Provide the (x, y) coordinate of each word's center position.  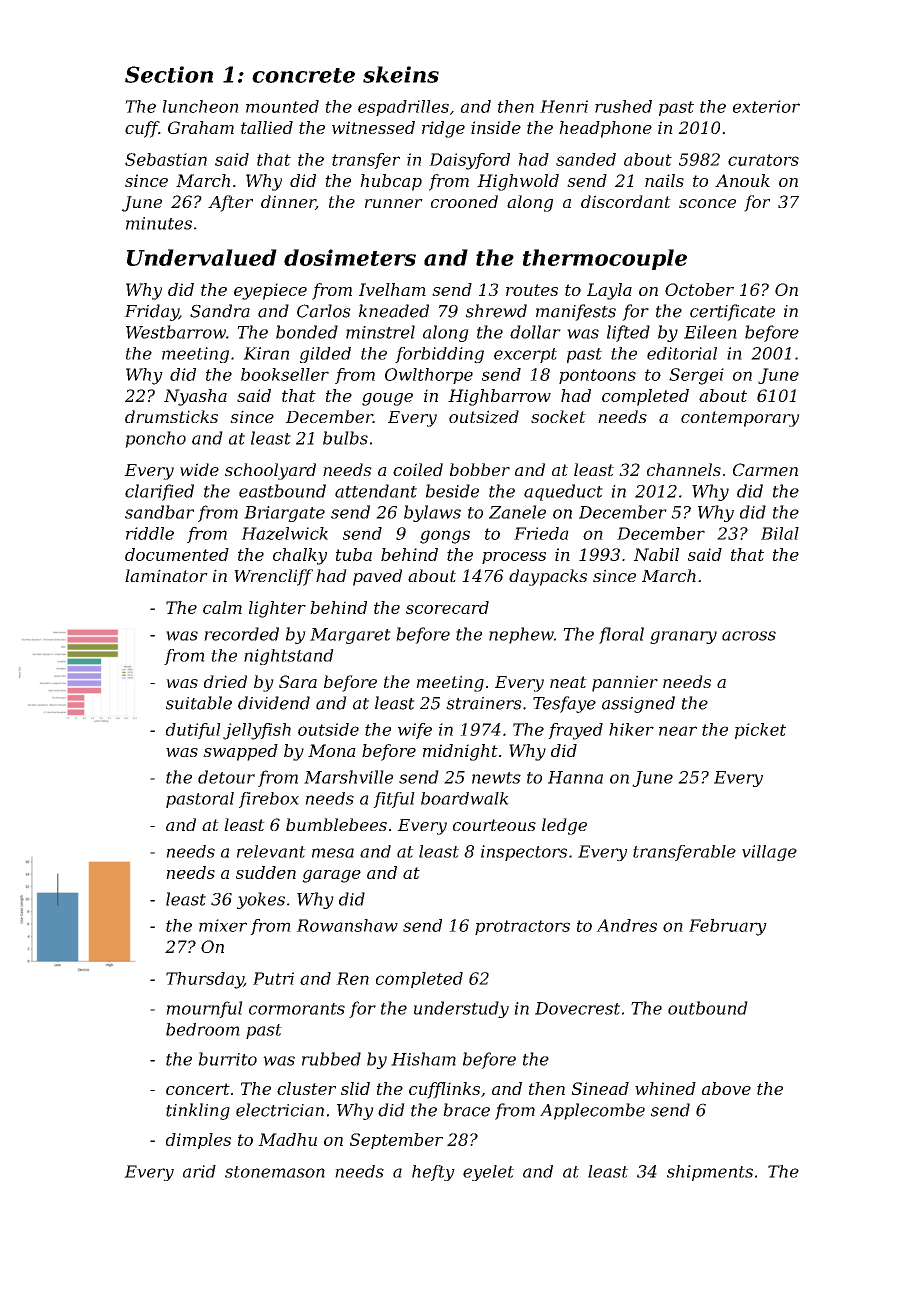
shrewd (496, 311)
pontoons (597, 376)
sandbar (159, 512)
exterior (766, 106)
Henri (564, 106)
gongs (445, 537)
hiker (631, 729)
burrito (227, 1059)
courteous (494, 825)
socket (558, 416)
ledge (564, 826)
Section (169, 74)
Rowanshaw (347, 925)
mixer (223, 925)
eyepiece (270, 291)
